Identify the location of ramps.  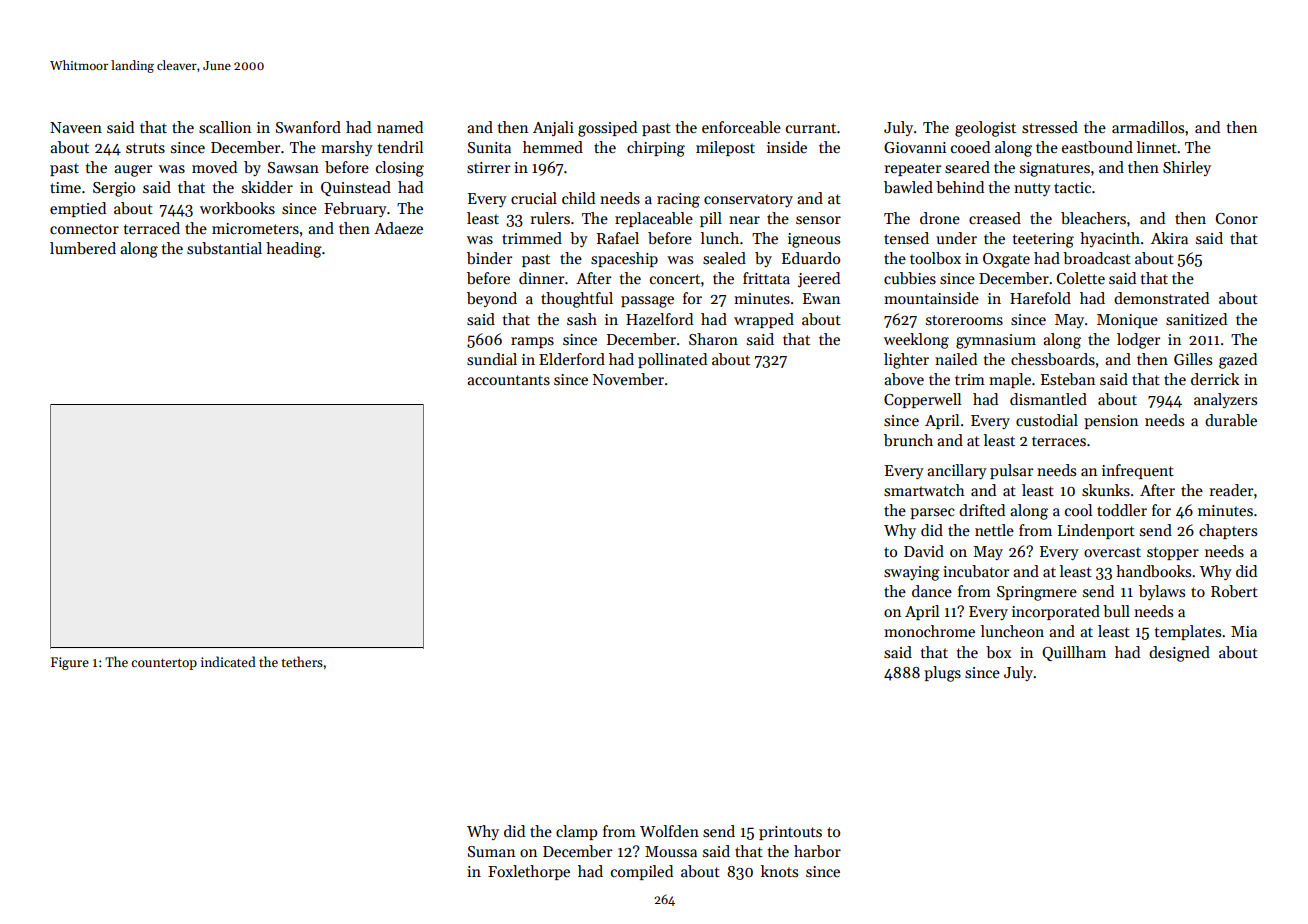
(532, 342).
